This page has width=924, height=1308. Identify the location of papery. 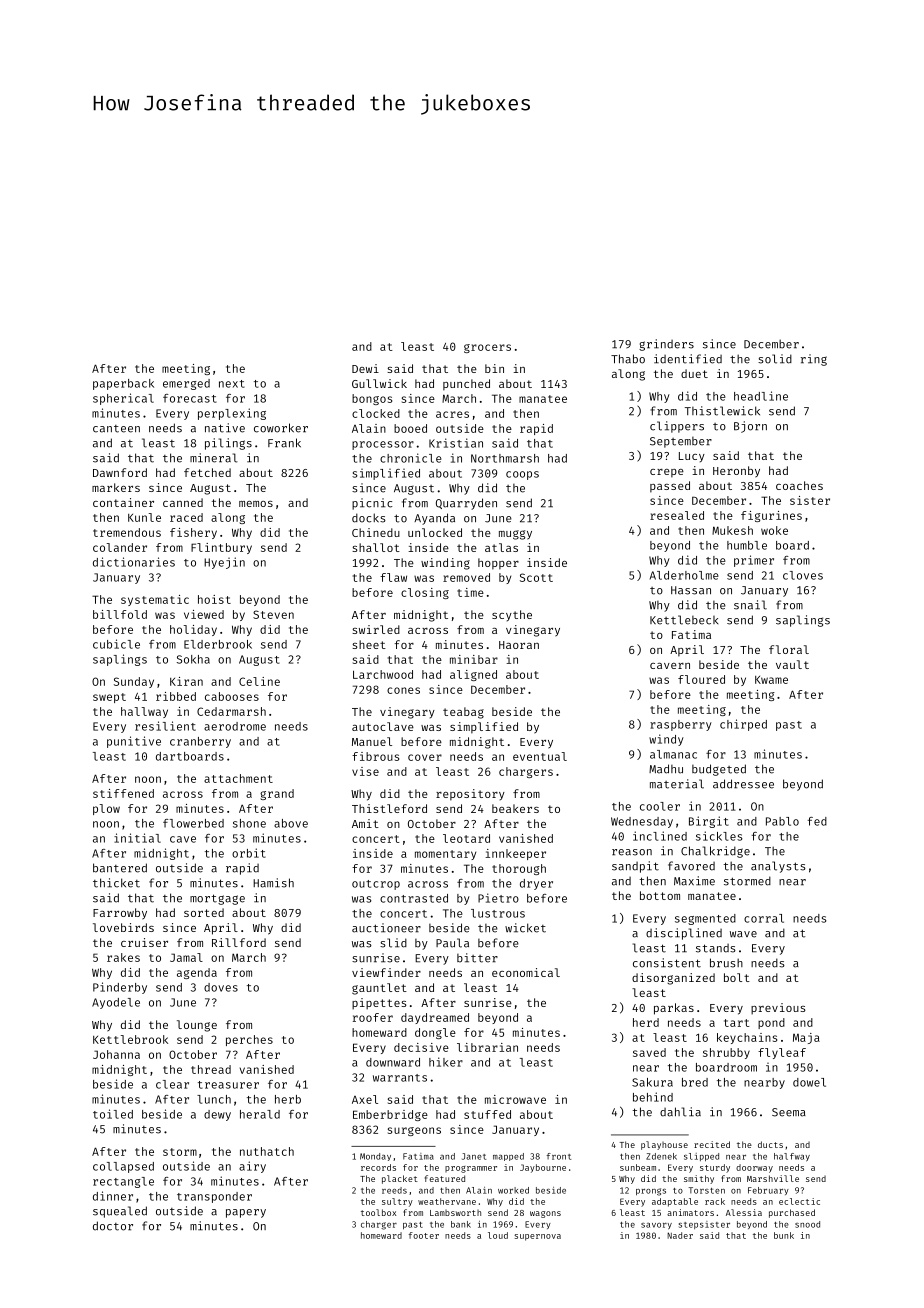
(246, 1213).
